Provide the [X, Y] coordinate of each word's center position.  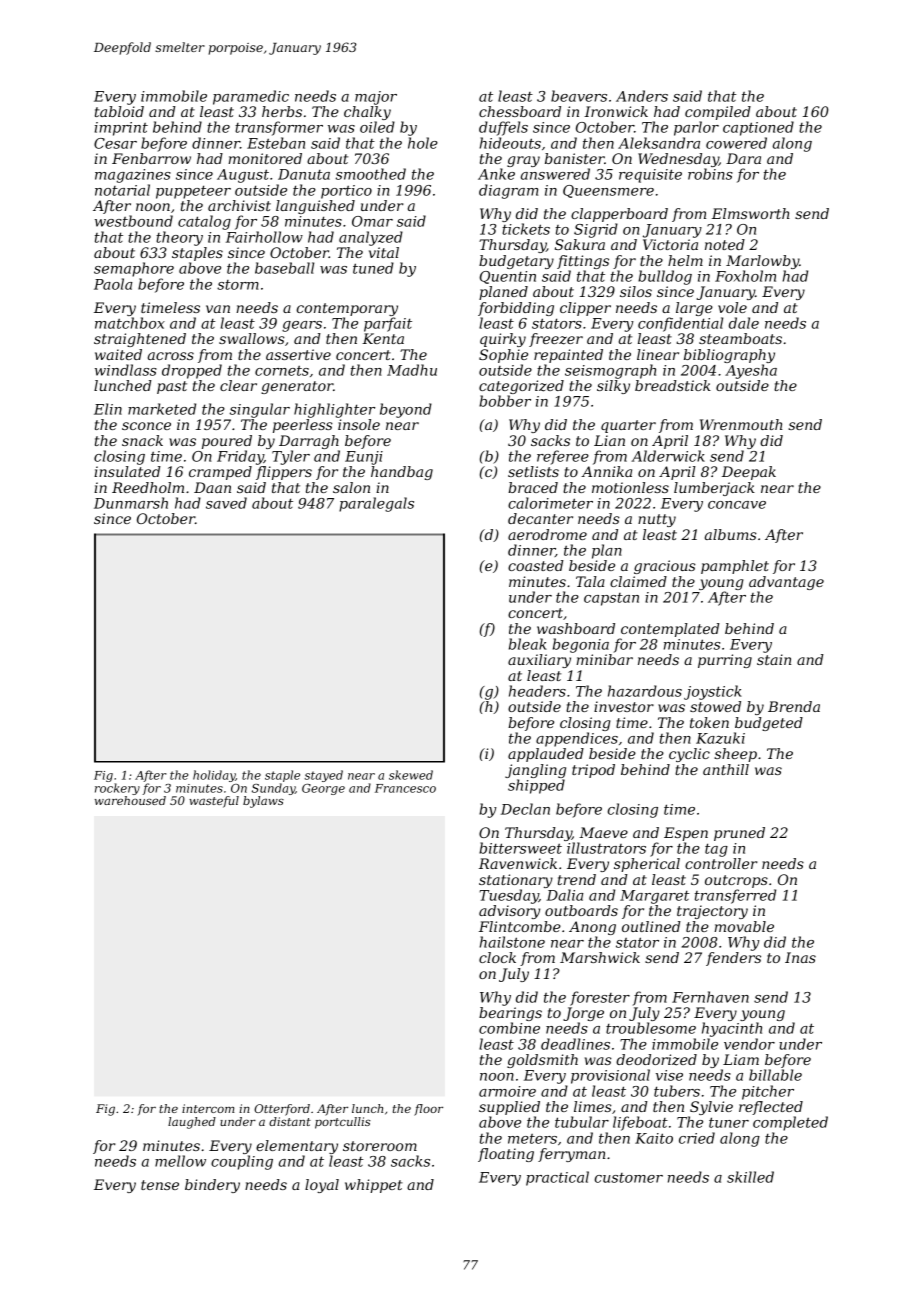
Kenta [383, 338]
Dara [743, 158]
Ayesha [751, 371]
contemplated [670, 630]
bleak [528, 644]
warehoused [130, 800]
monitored [265, 158]
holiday [214, 776]
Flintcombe [520, 926]
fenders [733, 959]
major [376, 98]
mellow [180, 1161]
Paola [113, 284]
